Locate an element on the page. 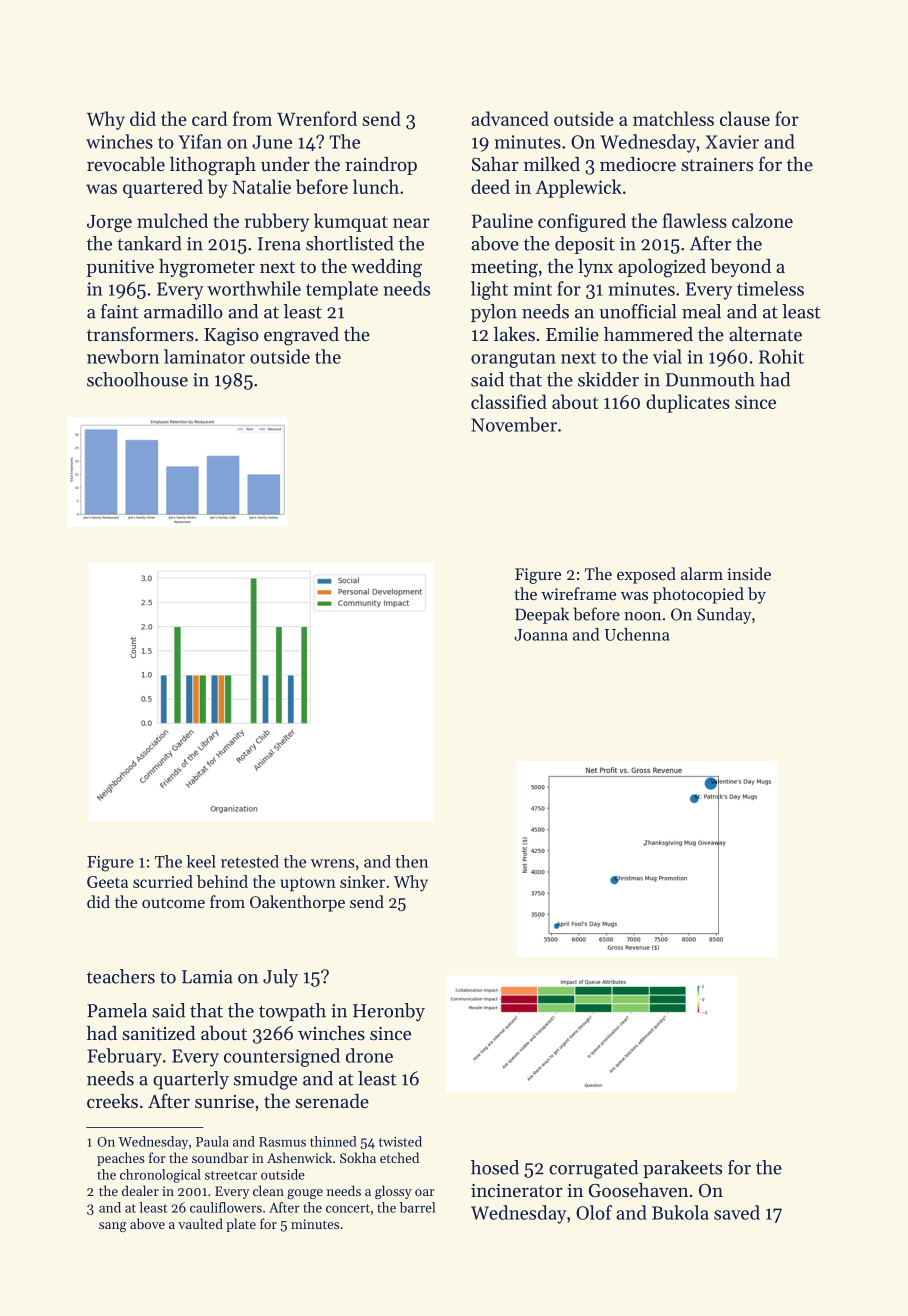 The image size is (908, 1316). sang is located at coordinates (113, 1227).
